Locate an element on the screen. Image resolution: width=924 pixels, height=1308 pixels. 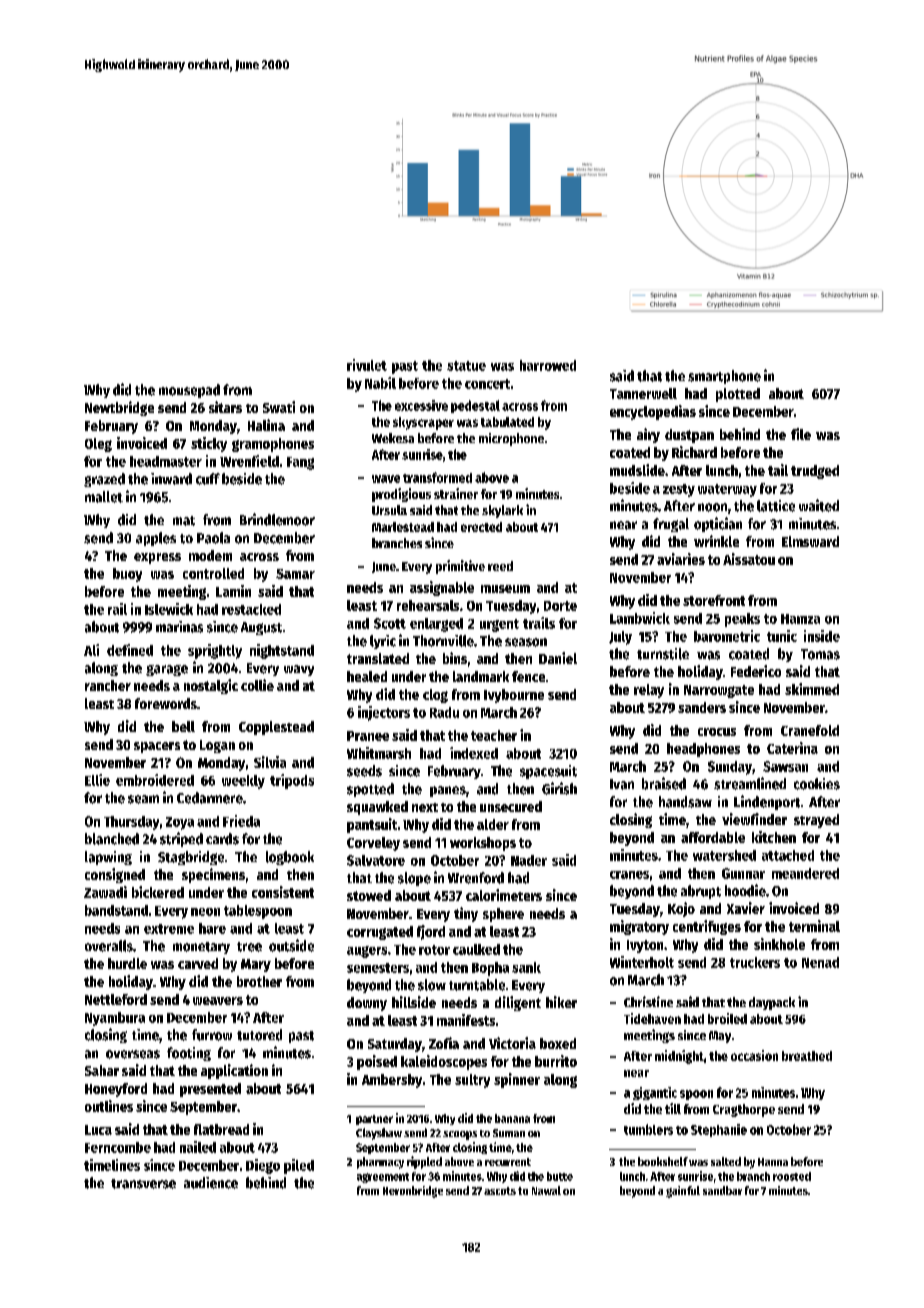
Winterholt is located at coordinates (642, 962).
